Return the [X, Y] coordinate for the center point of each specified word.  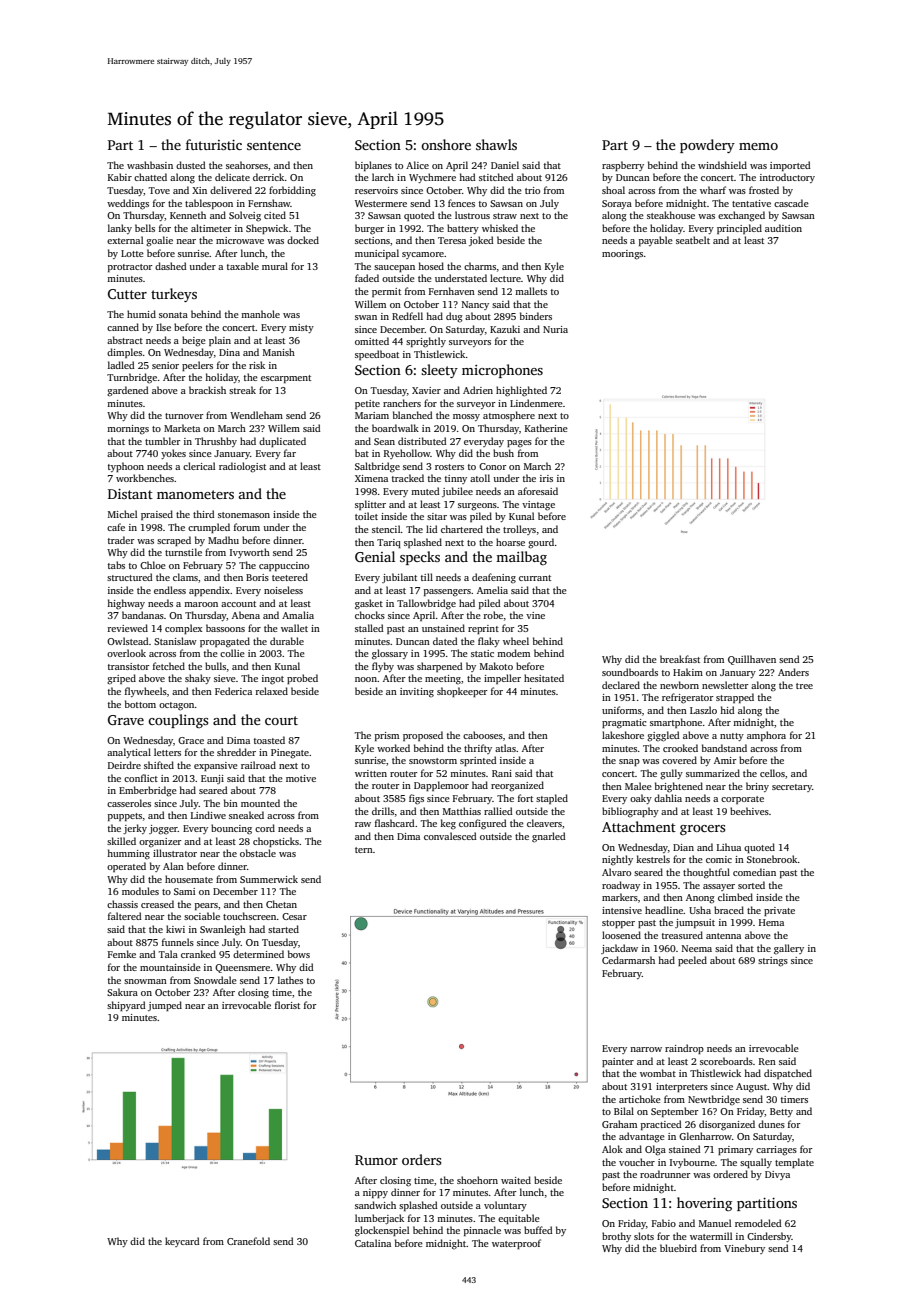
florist [287, 1005]
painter [618, 1062]
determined [258, 954]
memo [758, 146]
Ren [767, 1061]
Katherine [546, 428]
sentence [274, 145]
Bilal [624, 1111]
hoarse [510, 542]
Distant [130, 494]
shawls [496, 144]
